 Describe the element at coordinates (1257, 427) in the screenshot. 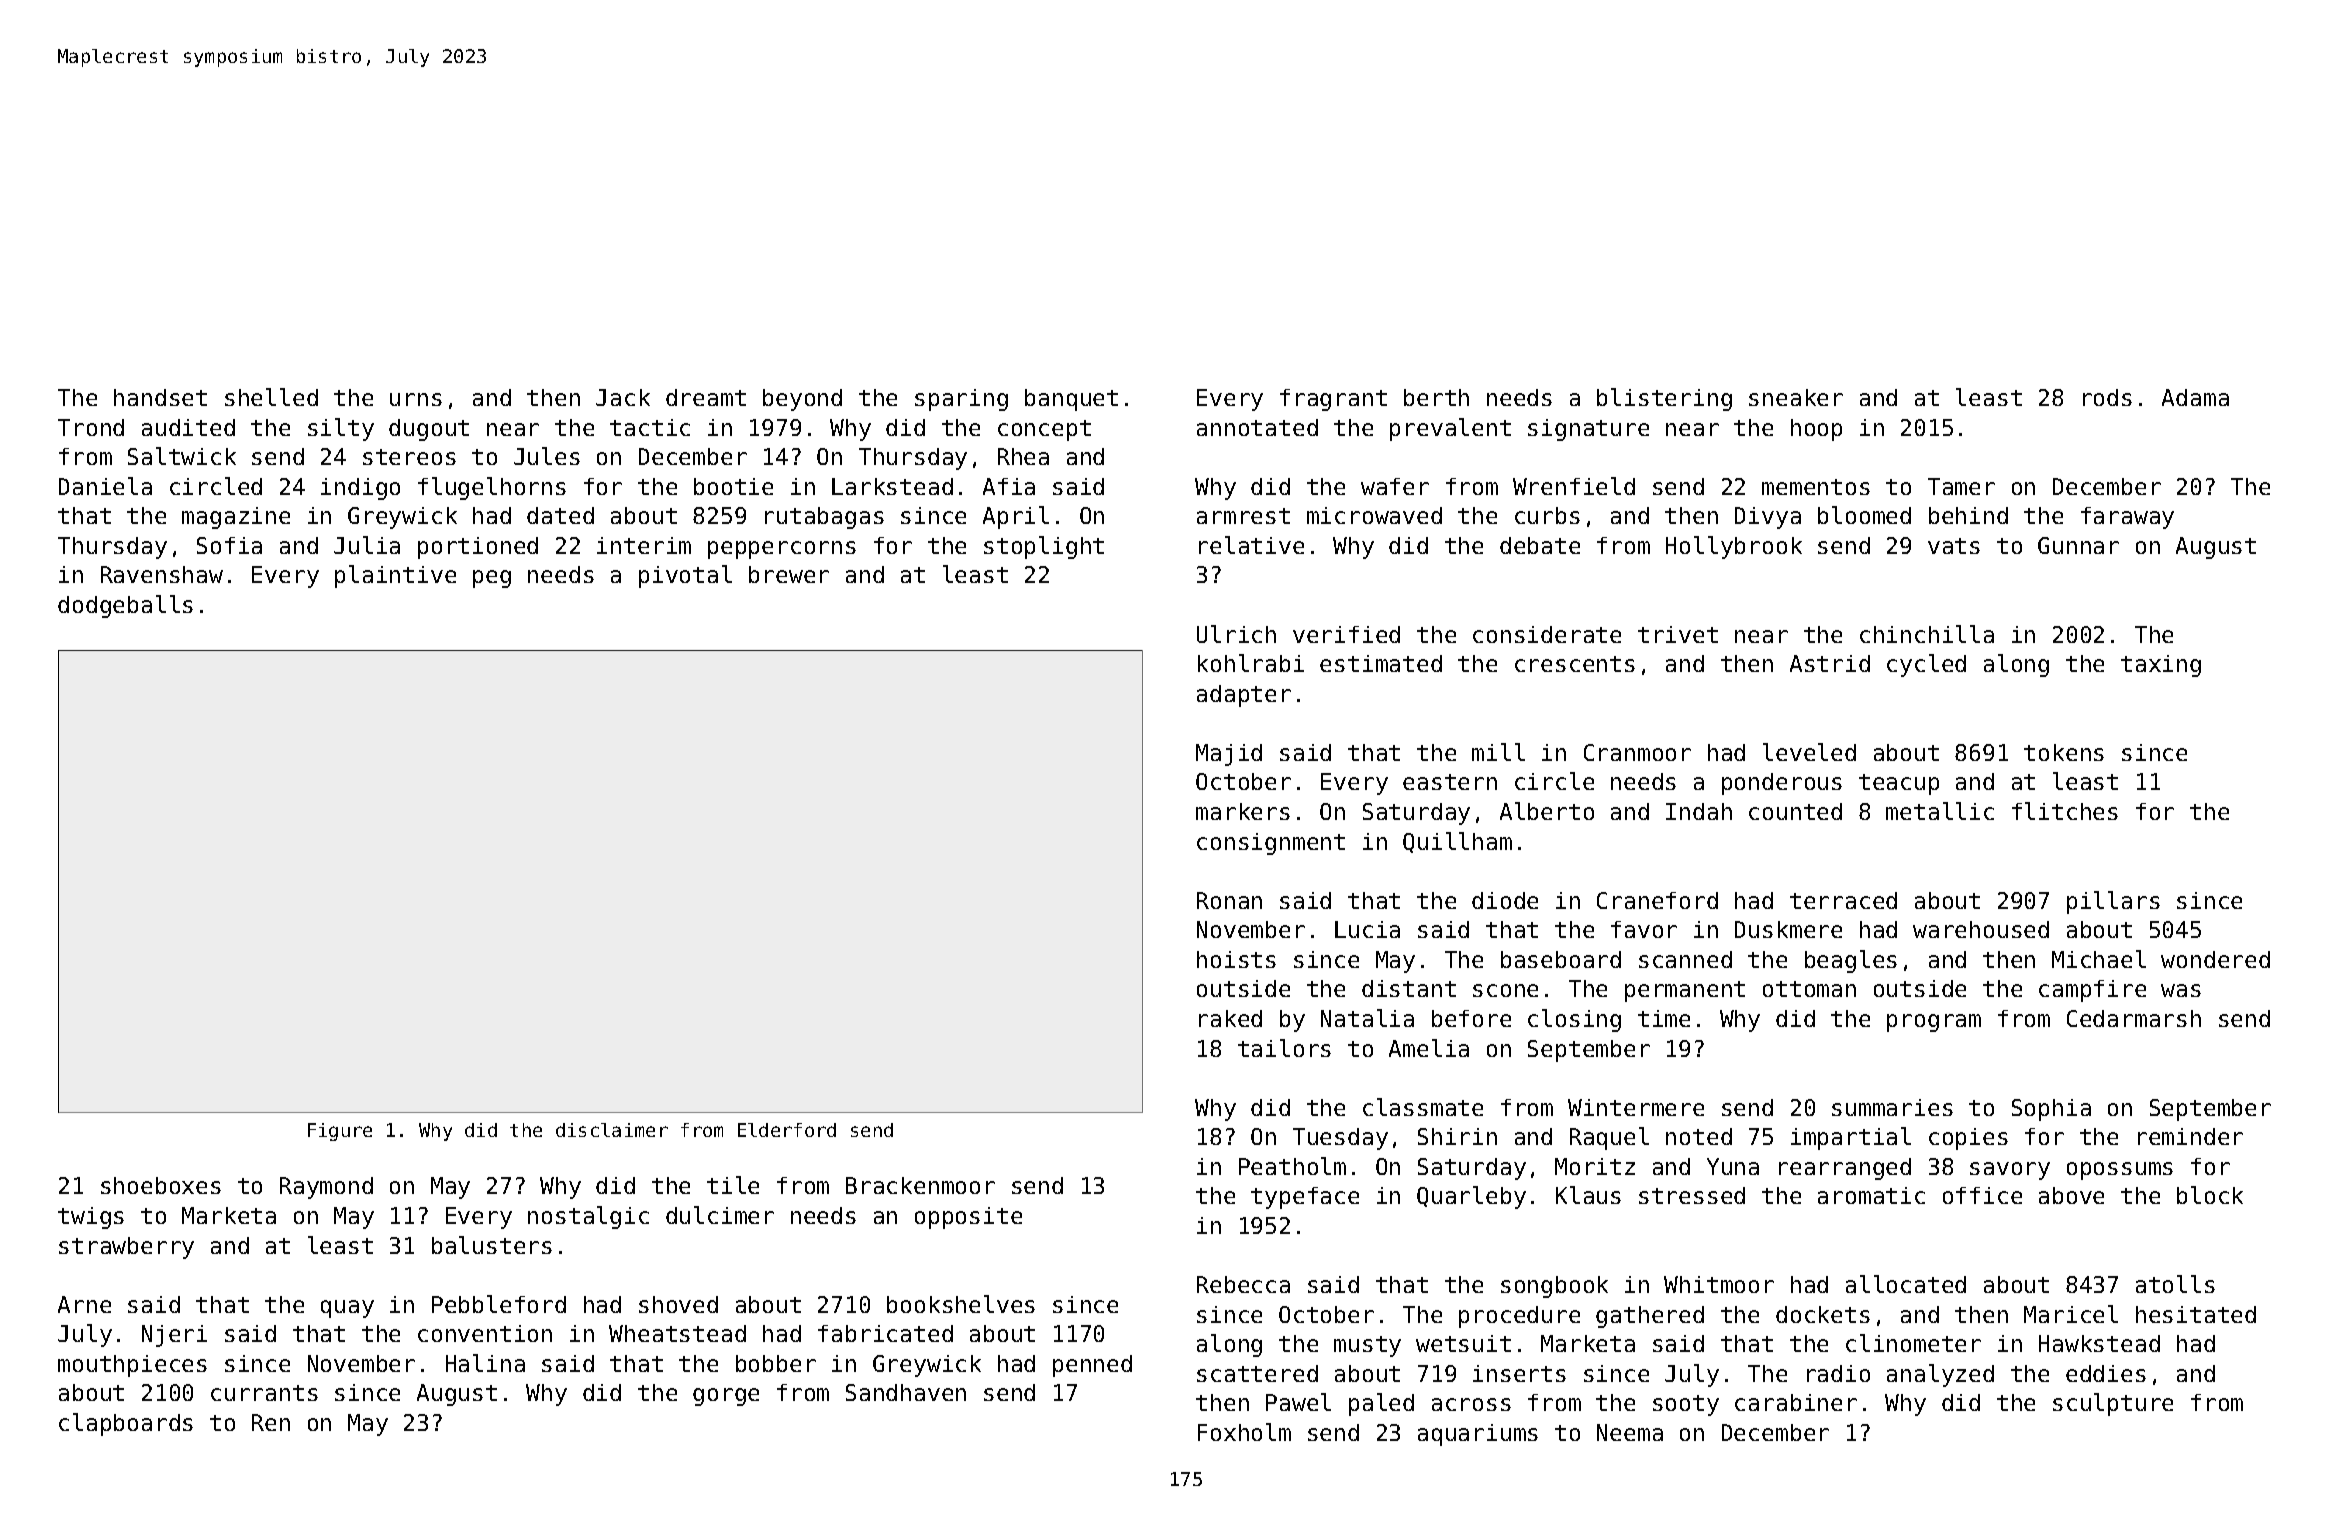

I see `annotated` at that location.
